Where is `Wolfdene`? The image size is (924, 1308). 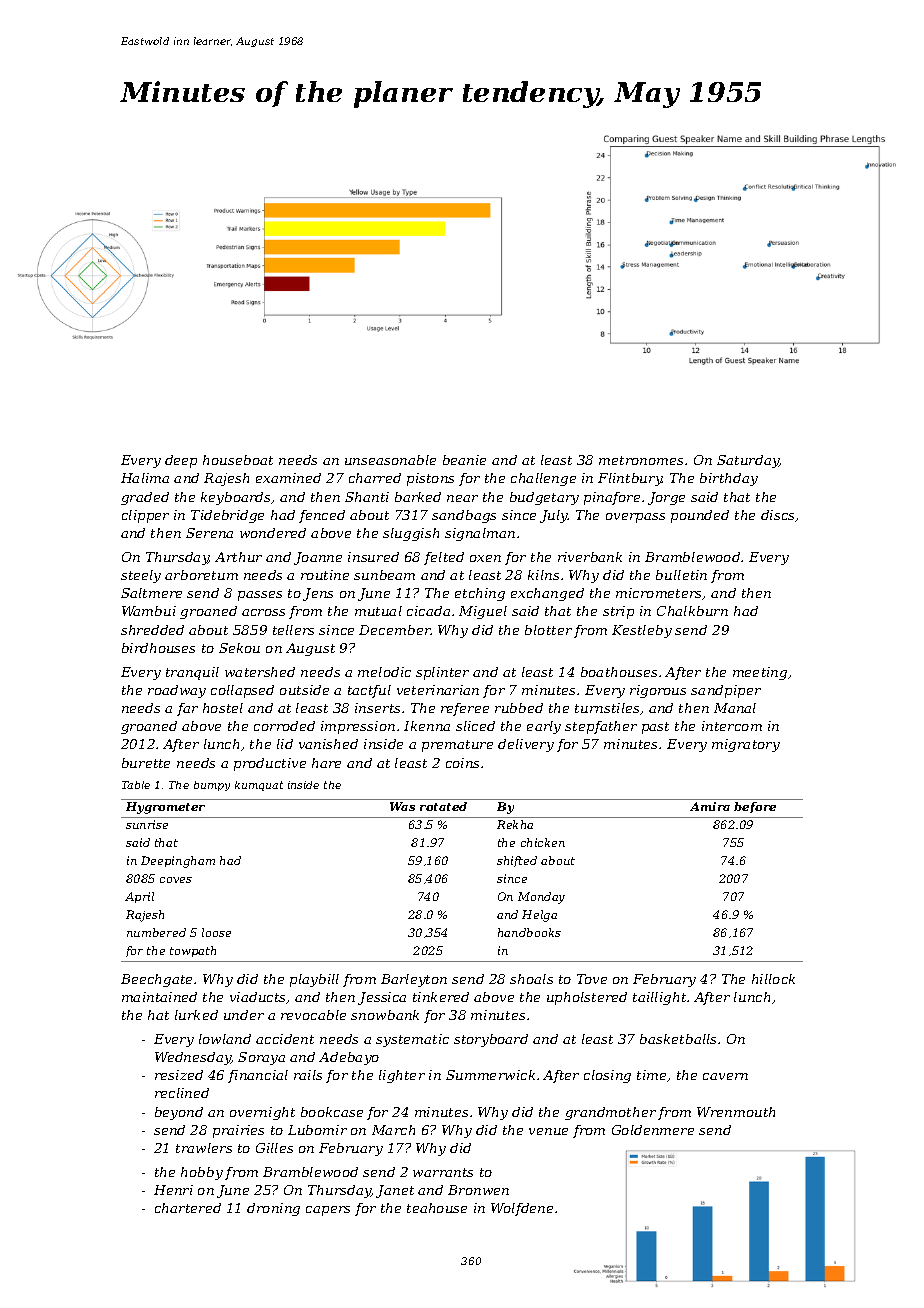
Wolfdene is located at coordinates (522, 1209).
